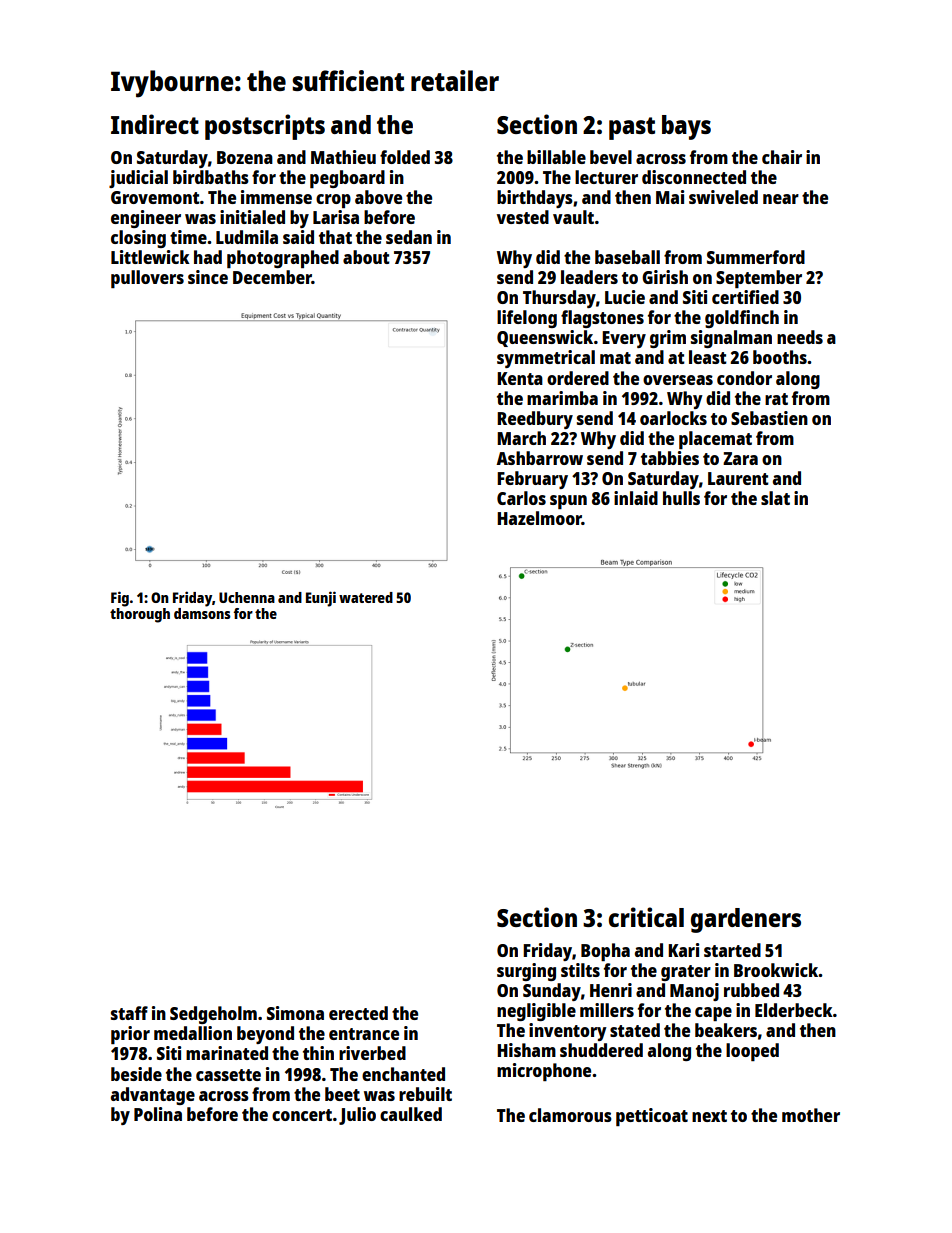 The height and width of the screenshot is (1233, 952). Describe the element at coordinates (646, 917) in the screenshot. I see `critical` at that location.
